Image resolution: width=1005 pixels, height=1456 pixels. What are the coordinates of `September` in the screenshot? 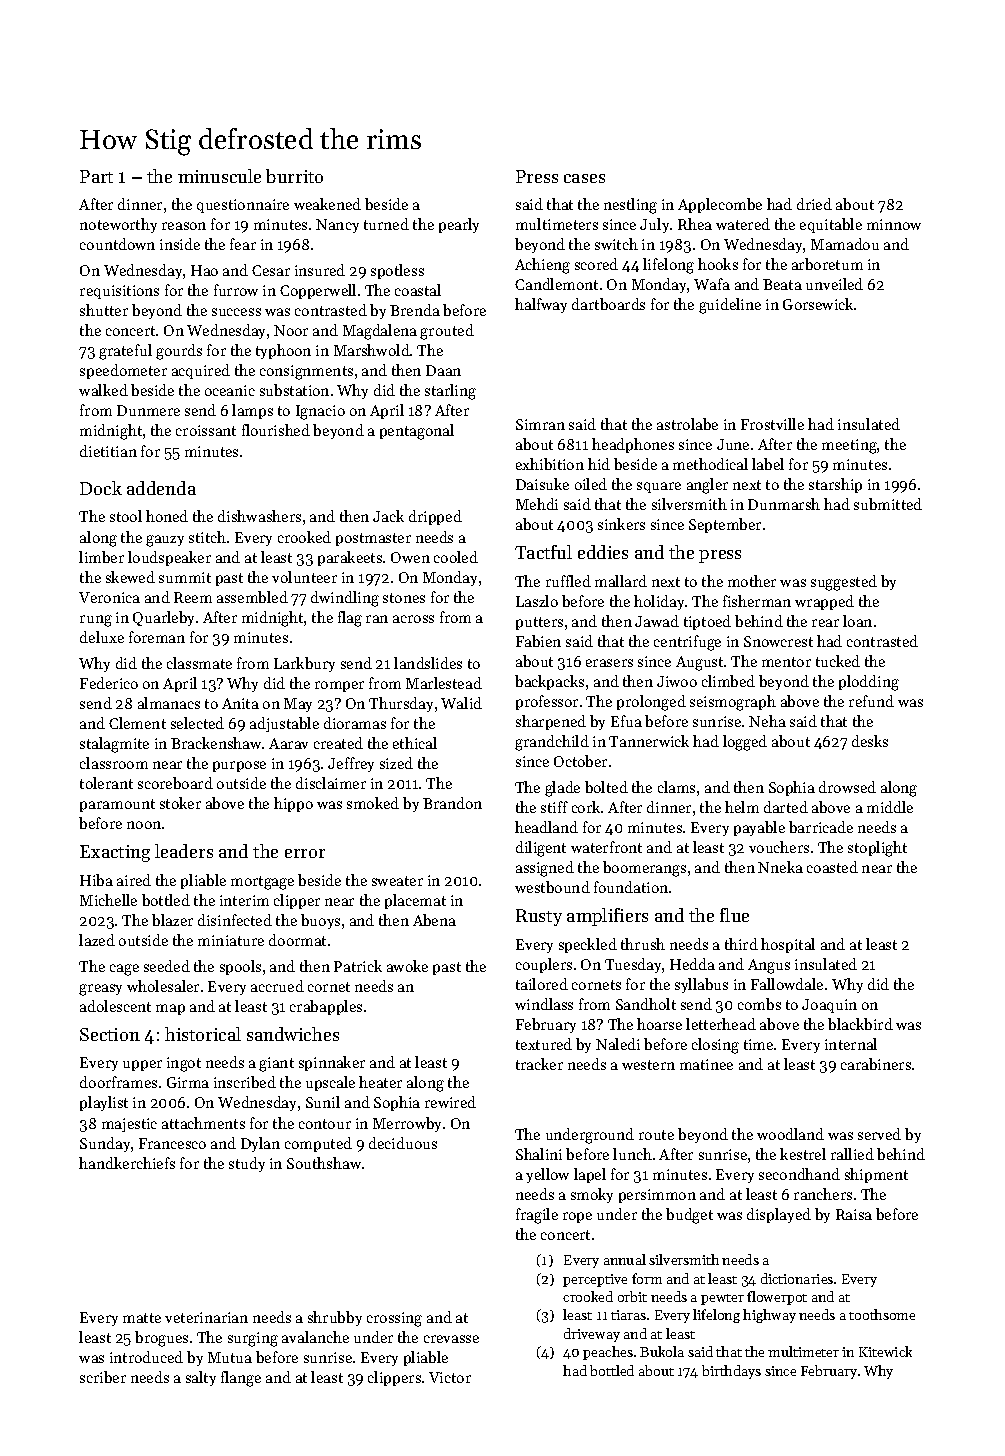 It's located at (725, 525).
